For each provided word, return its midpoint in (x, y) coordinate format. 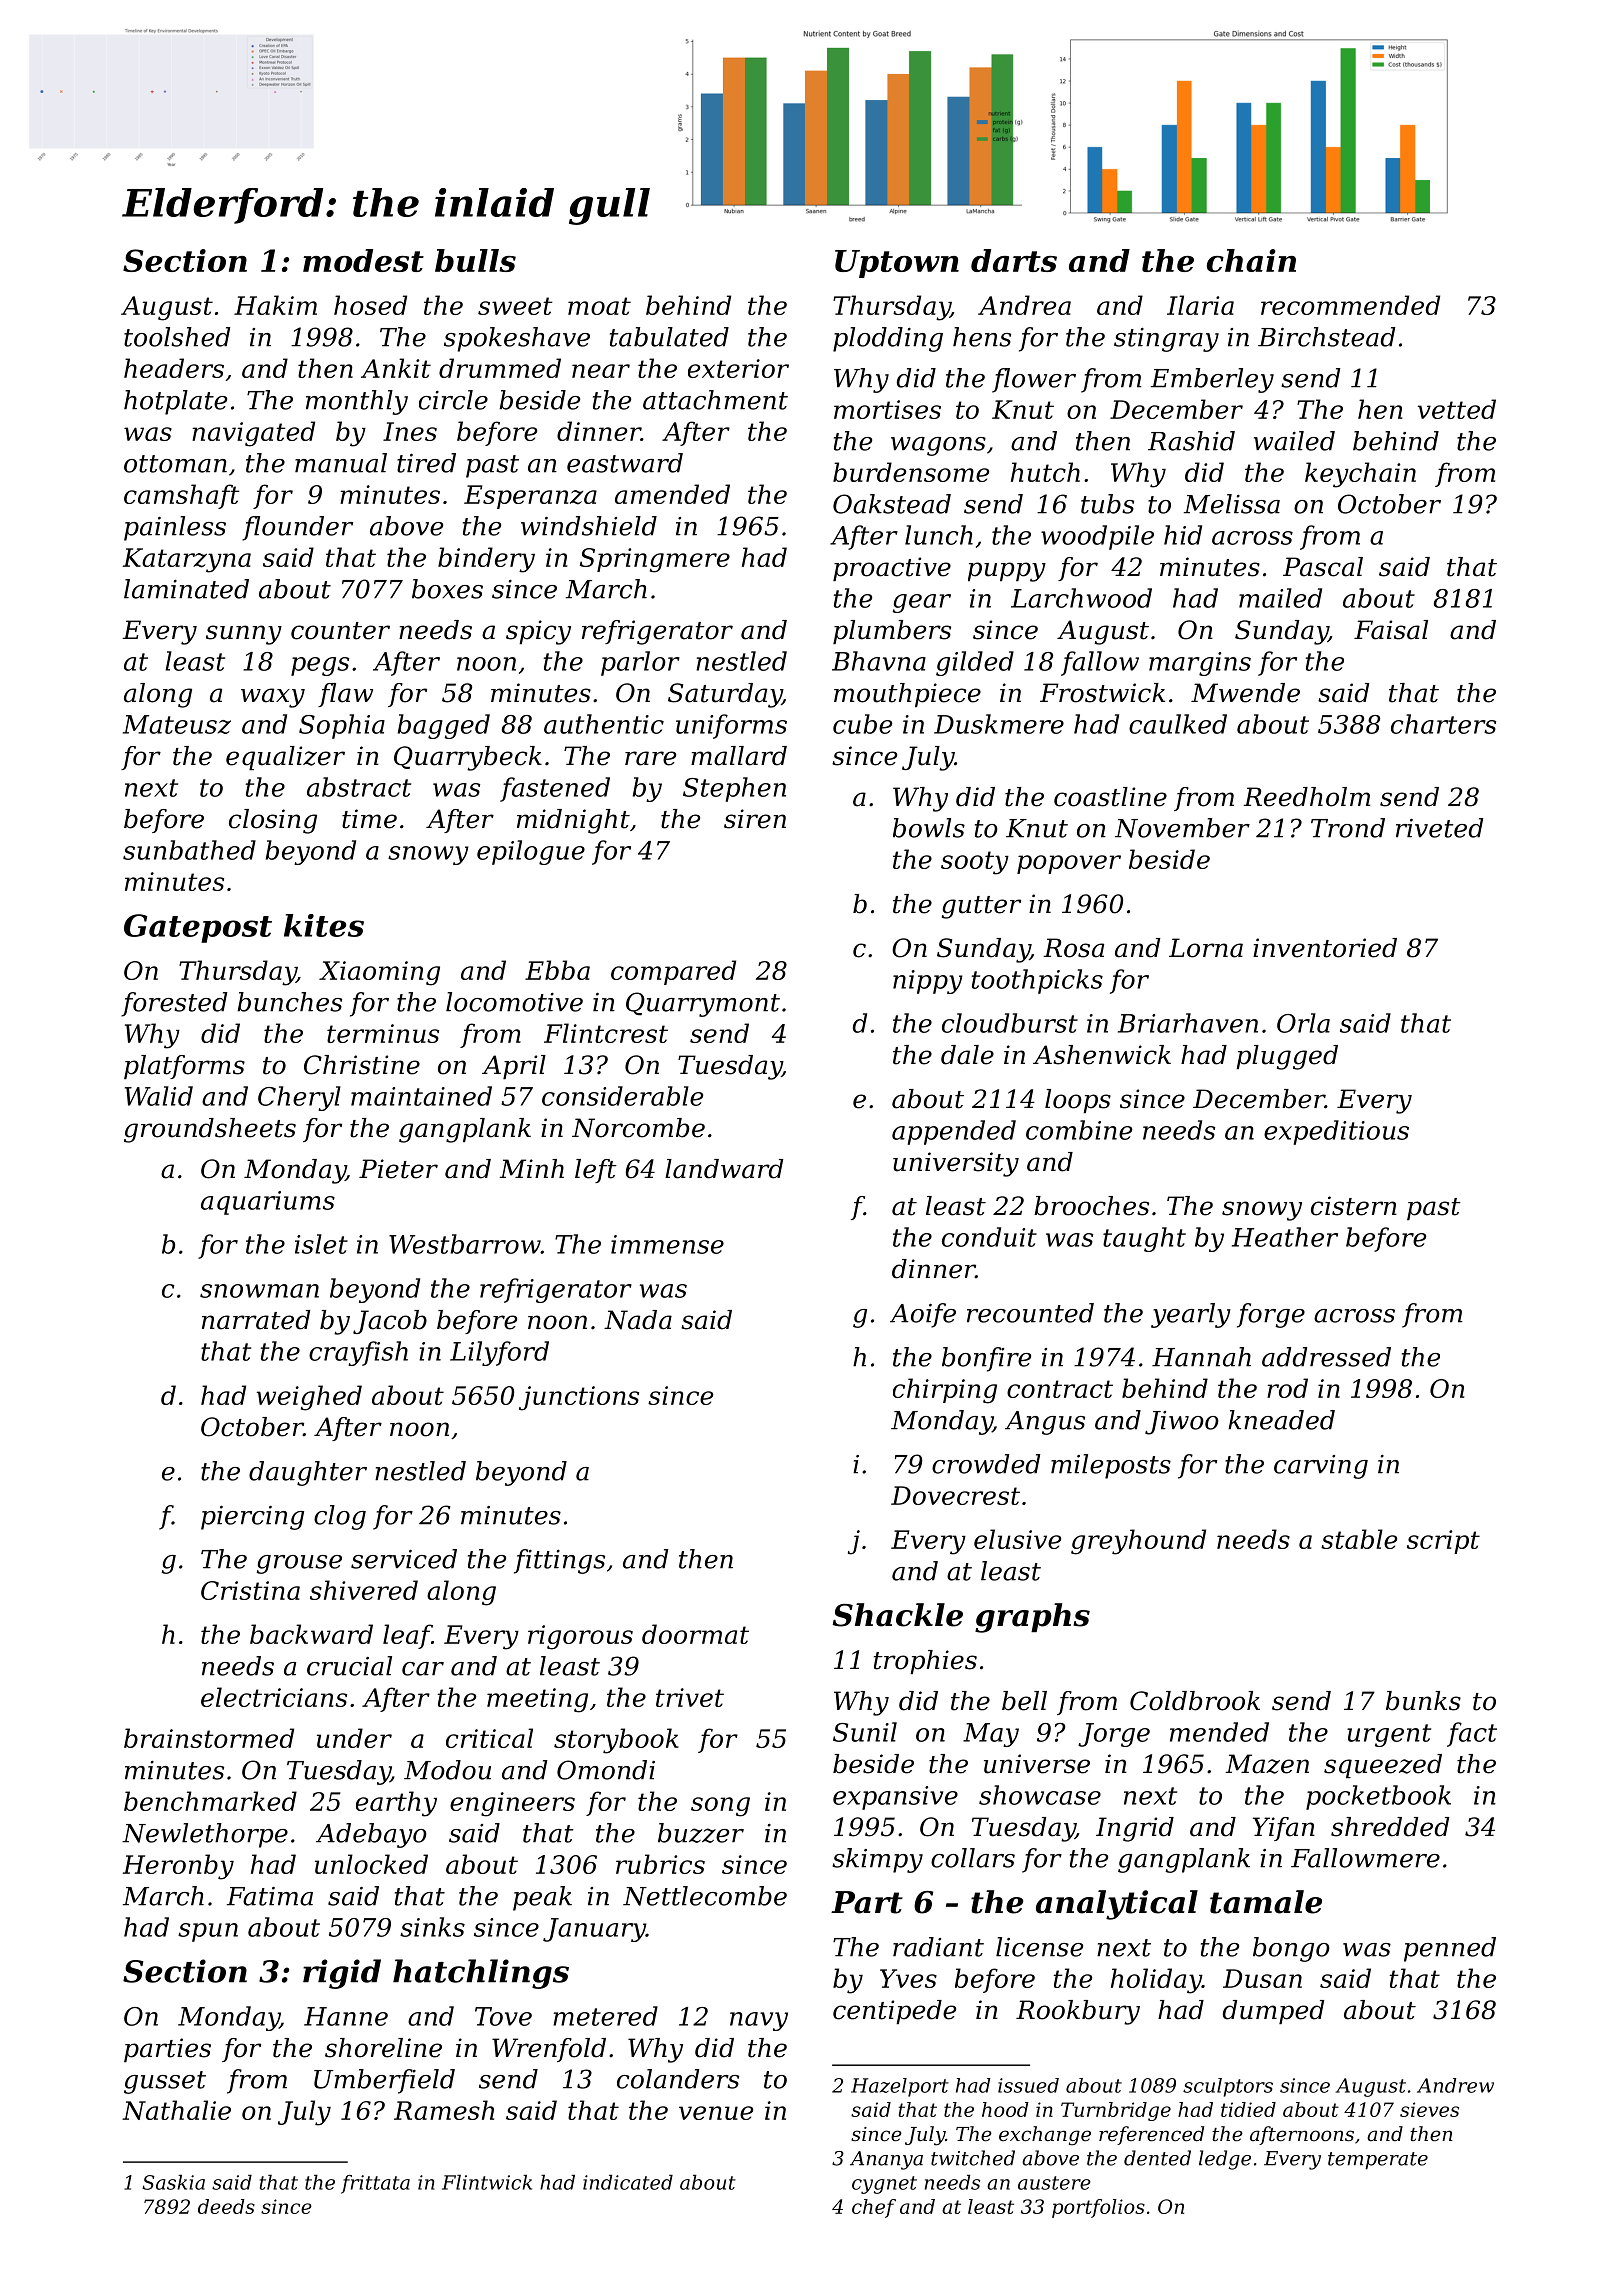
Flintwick (487, 2182)
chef (874, 2208)
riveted (1439, 828)
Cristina (250, 1590)
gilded (975, 663)
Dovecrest (955, 1495)
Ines (410, 431)
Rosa (1073, 948)
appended (954, 1132)
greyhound (1138, 1542)
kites (324, 925)
